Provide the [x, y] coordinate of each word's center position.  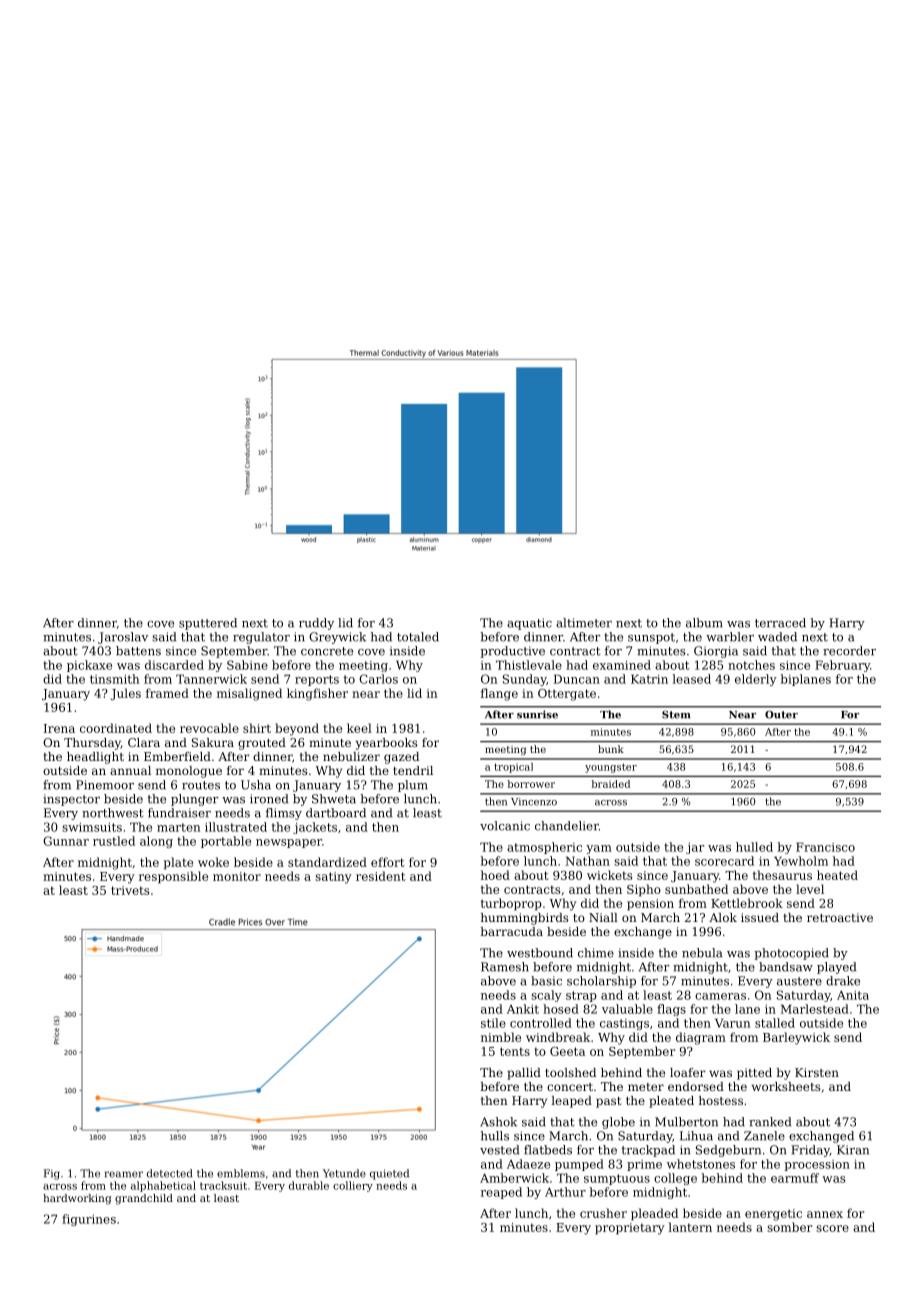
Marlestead [815, 1009]
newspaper [289, 843]
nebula [702, 953]
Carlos [378, 679]
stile [493, 1023]
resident [381, 876]
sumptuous [617, 1179]
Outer [781, 715]
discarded [174, 665]
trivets [130, 890]
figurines [89, 1220]
